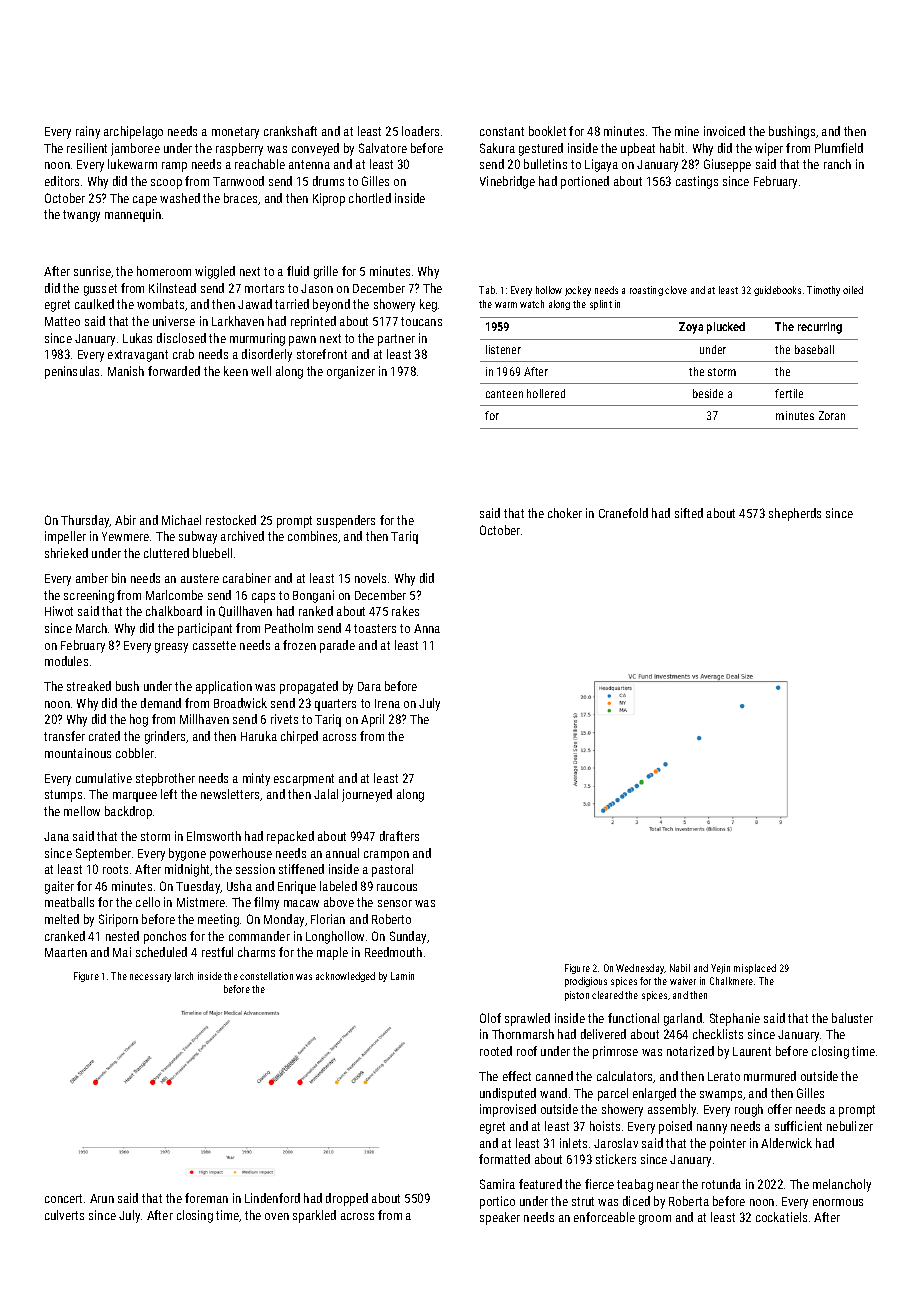  Describe the element at coordinates (421, 321) in the document. I see `toucans` at that location.
